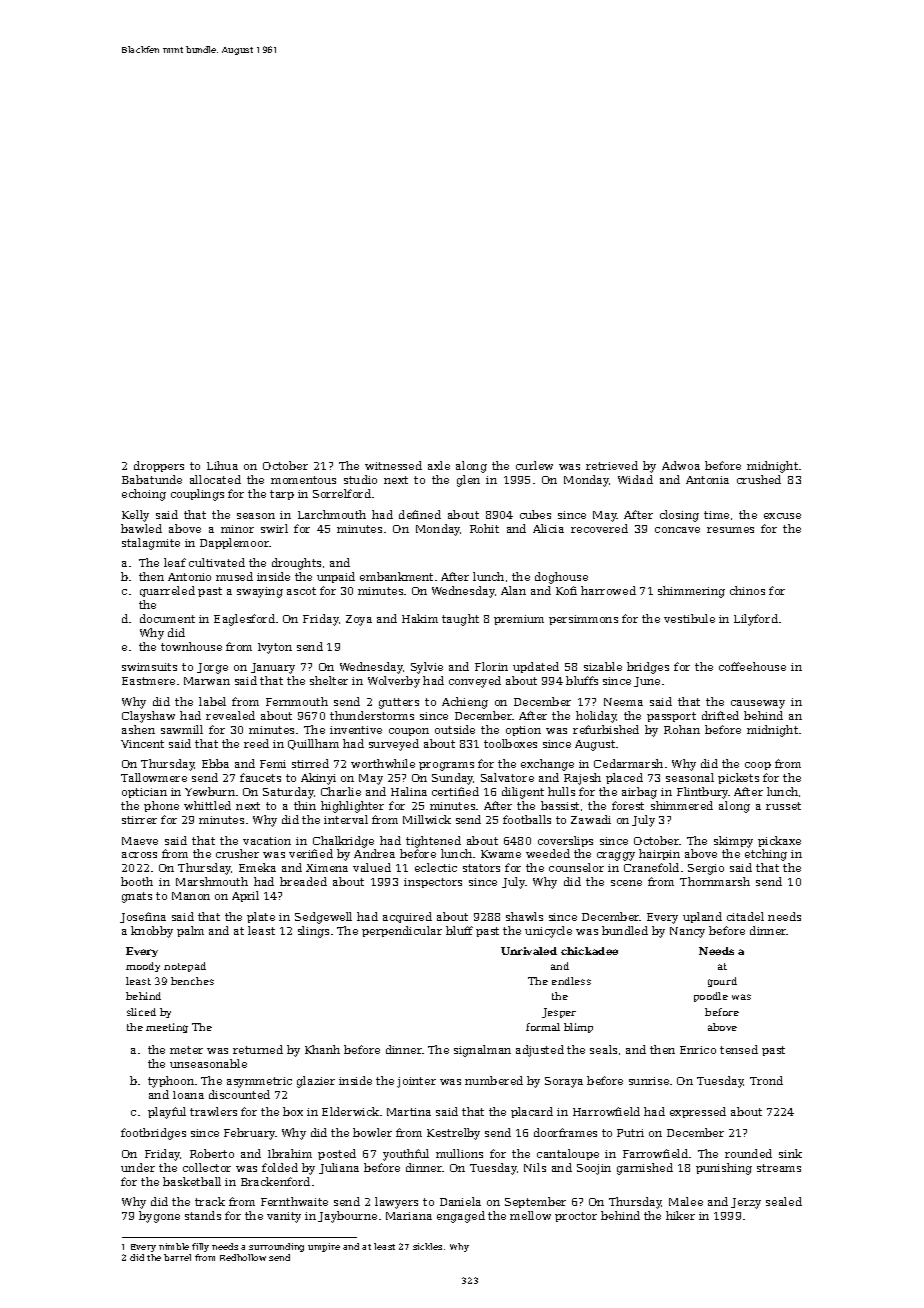 This document has height=1308, width=924. What do you see at coordinates (260, 777) in the document?
I see `faucets` at bounding box center [260, 777].
